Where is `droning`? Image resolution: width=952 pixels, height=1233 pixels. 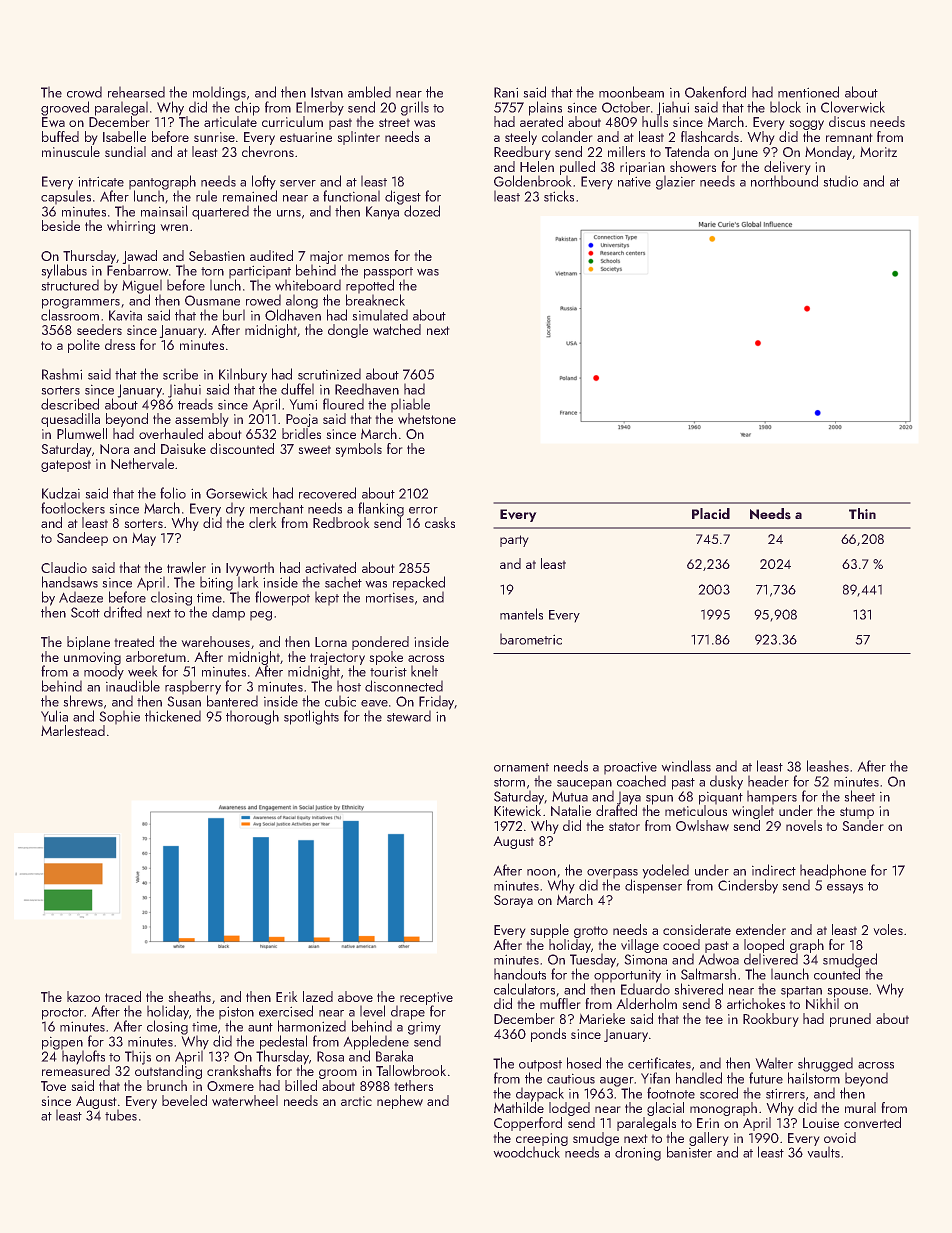
droning is located at coordinates (638, 1153).
